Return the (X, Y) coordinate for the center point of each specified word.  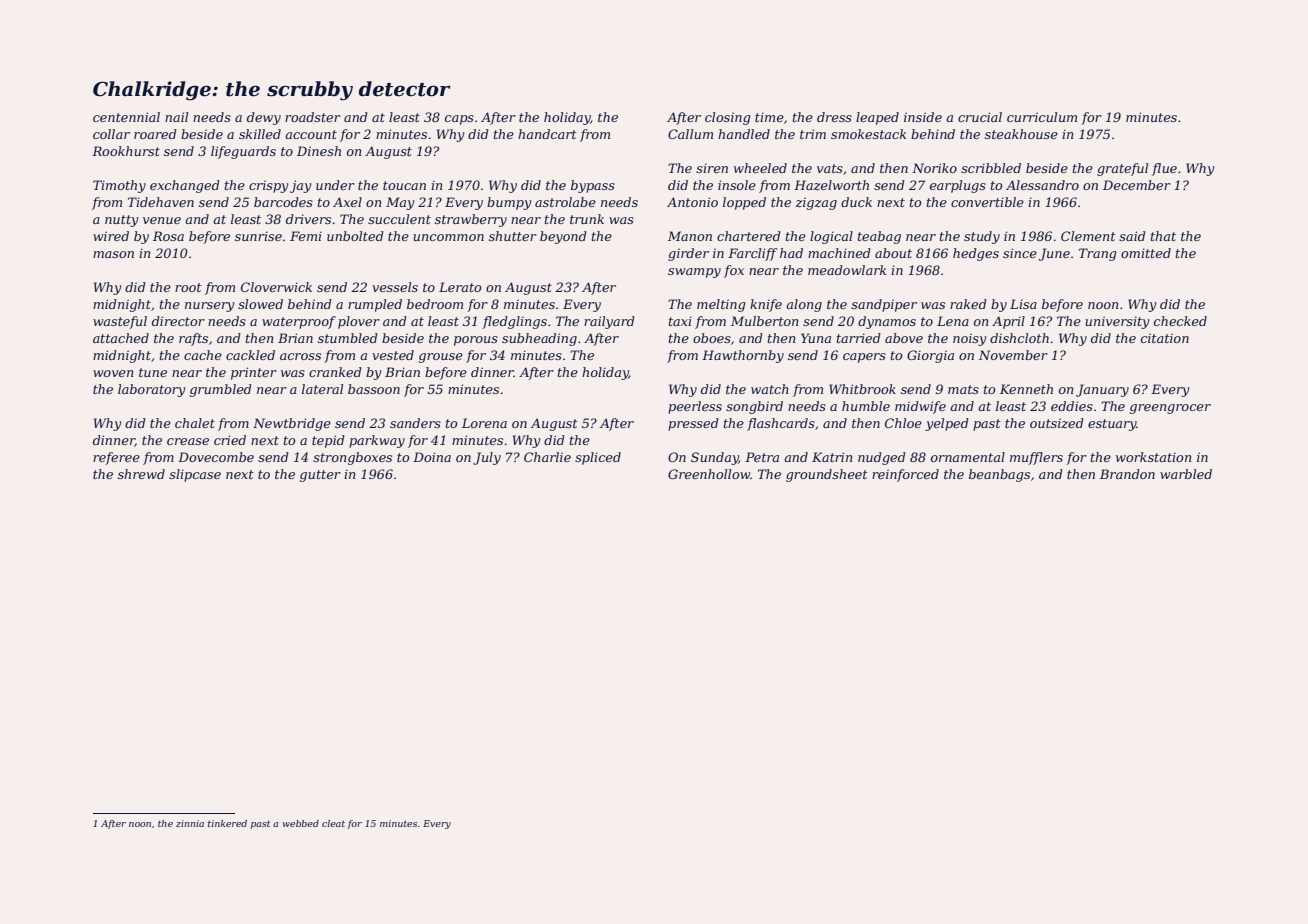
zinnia (190, 823)
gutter (320, 476)
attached (121, 338)
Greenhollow (709, 474)
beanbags (999, 475)
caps (459, 120)
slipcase (195, 475)
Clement (1088, 236)
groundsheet (827, 475)
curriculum (1042, 117)
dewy (264, 118)
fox (734, 271)
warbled (1186, 474)
